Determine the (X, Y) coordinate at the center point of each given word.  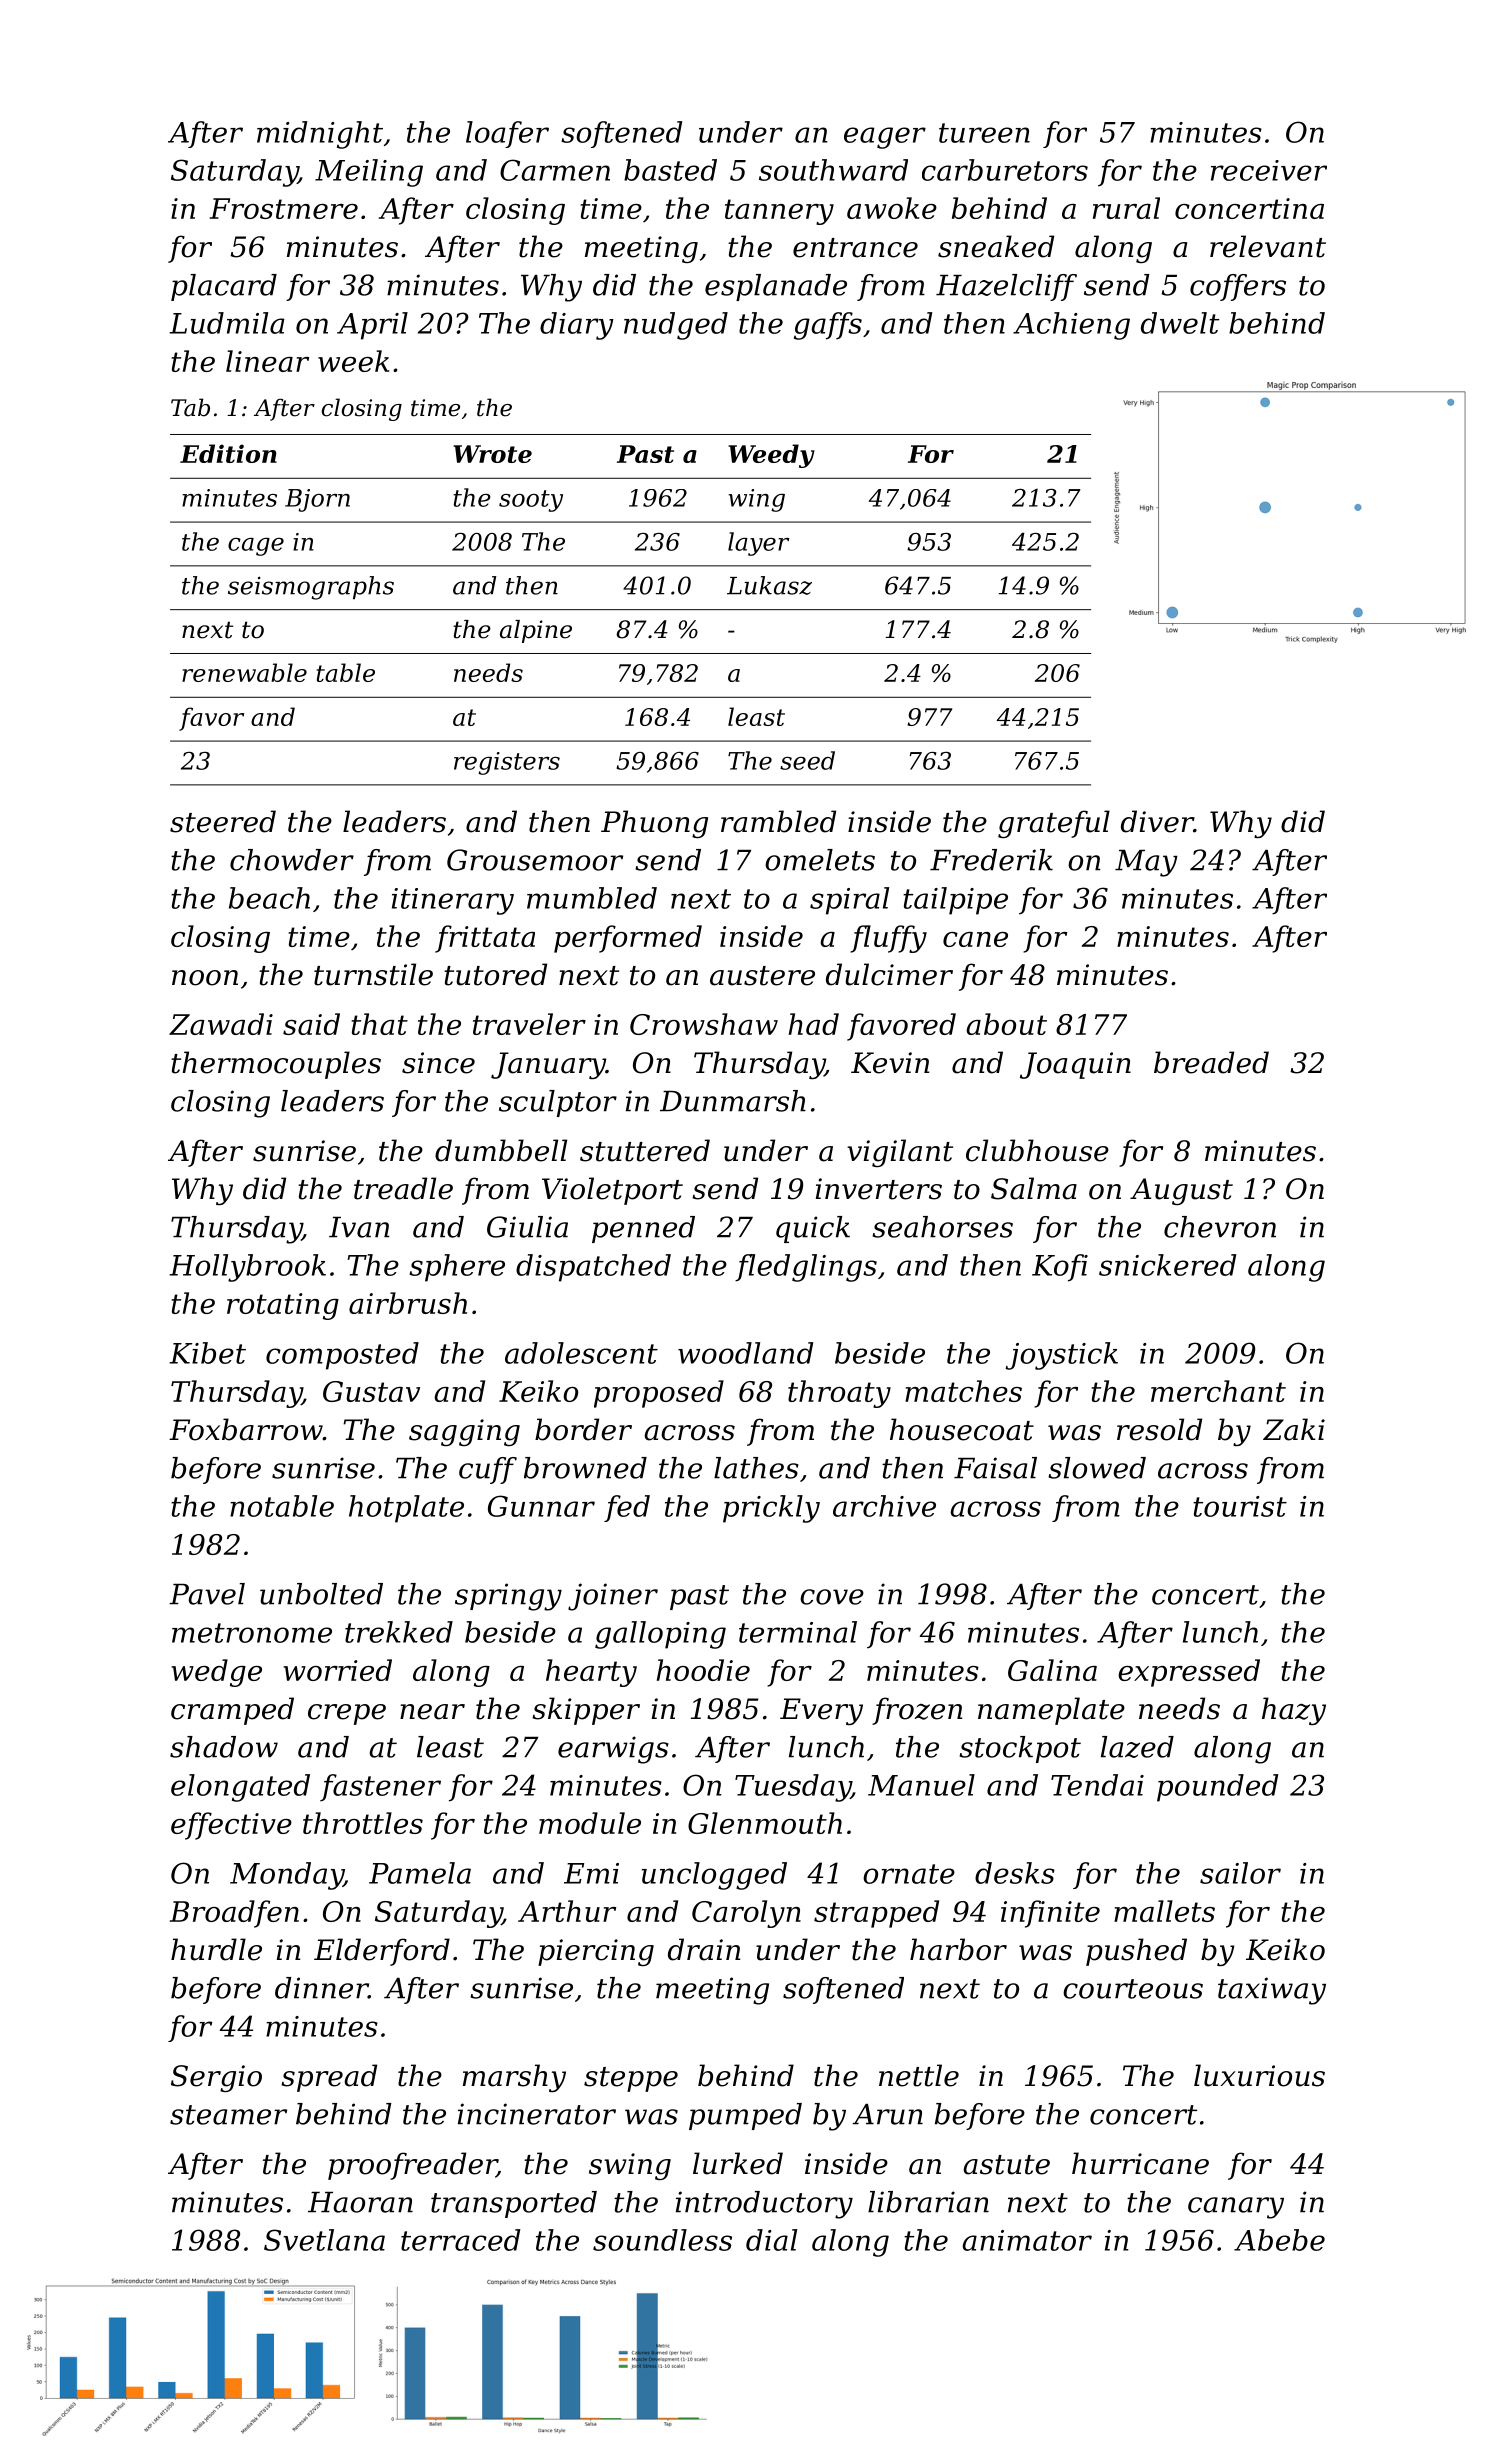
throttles (363, 1823)
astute (1006, 2165)
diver (1157, 821)
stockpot (1020, 1749)
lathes (756, 1468)
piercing (596, 1952)
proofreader (412, 2166)
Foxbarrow (246, 1429)
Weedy (771, 456)
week (354, 361)
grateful (1054, 824)
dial (771, 2240)
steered (223, 821)
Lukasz (769, 585)
